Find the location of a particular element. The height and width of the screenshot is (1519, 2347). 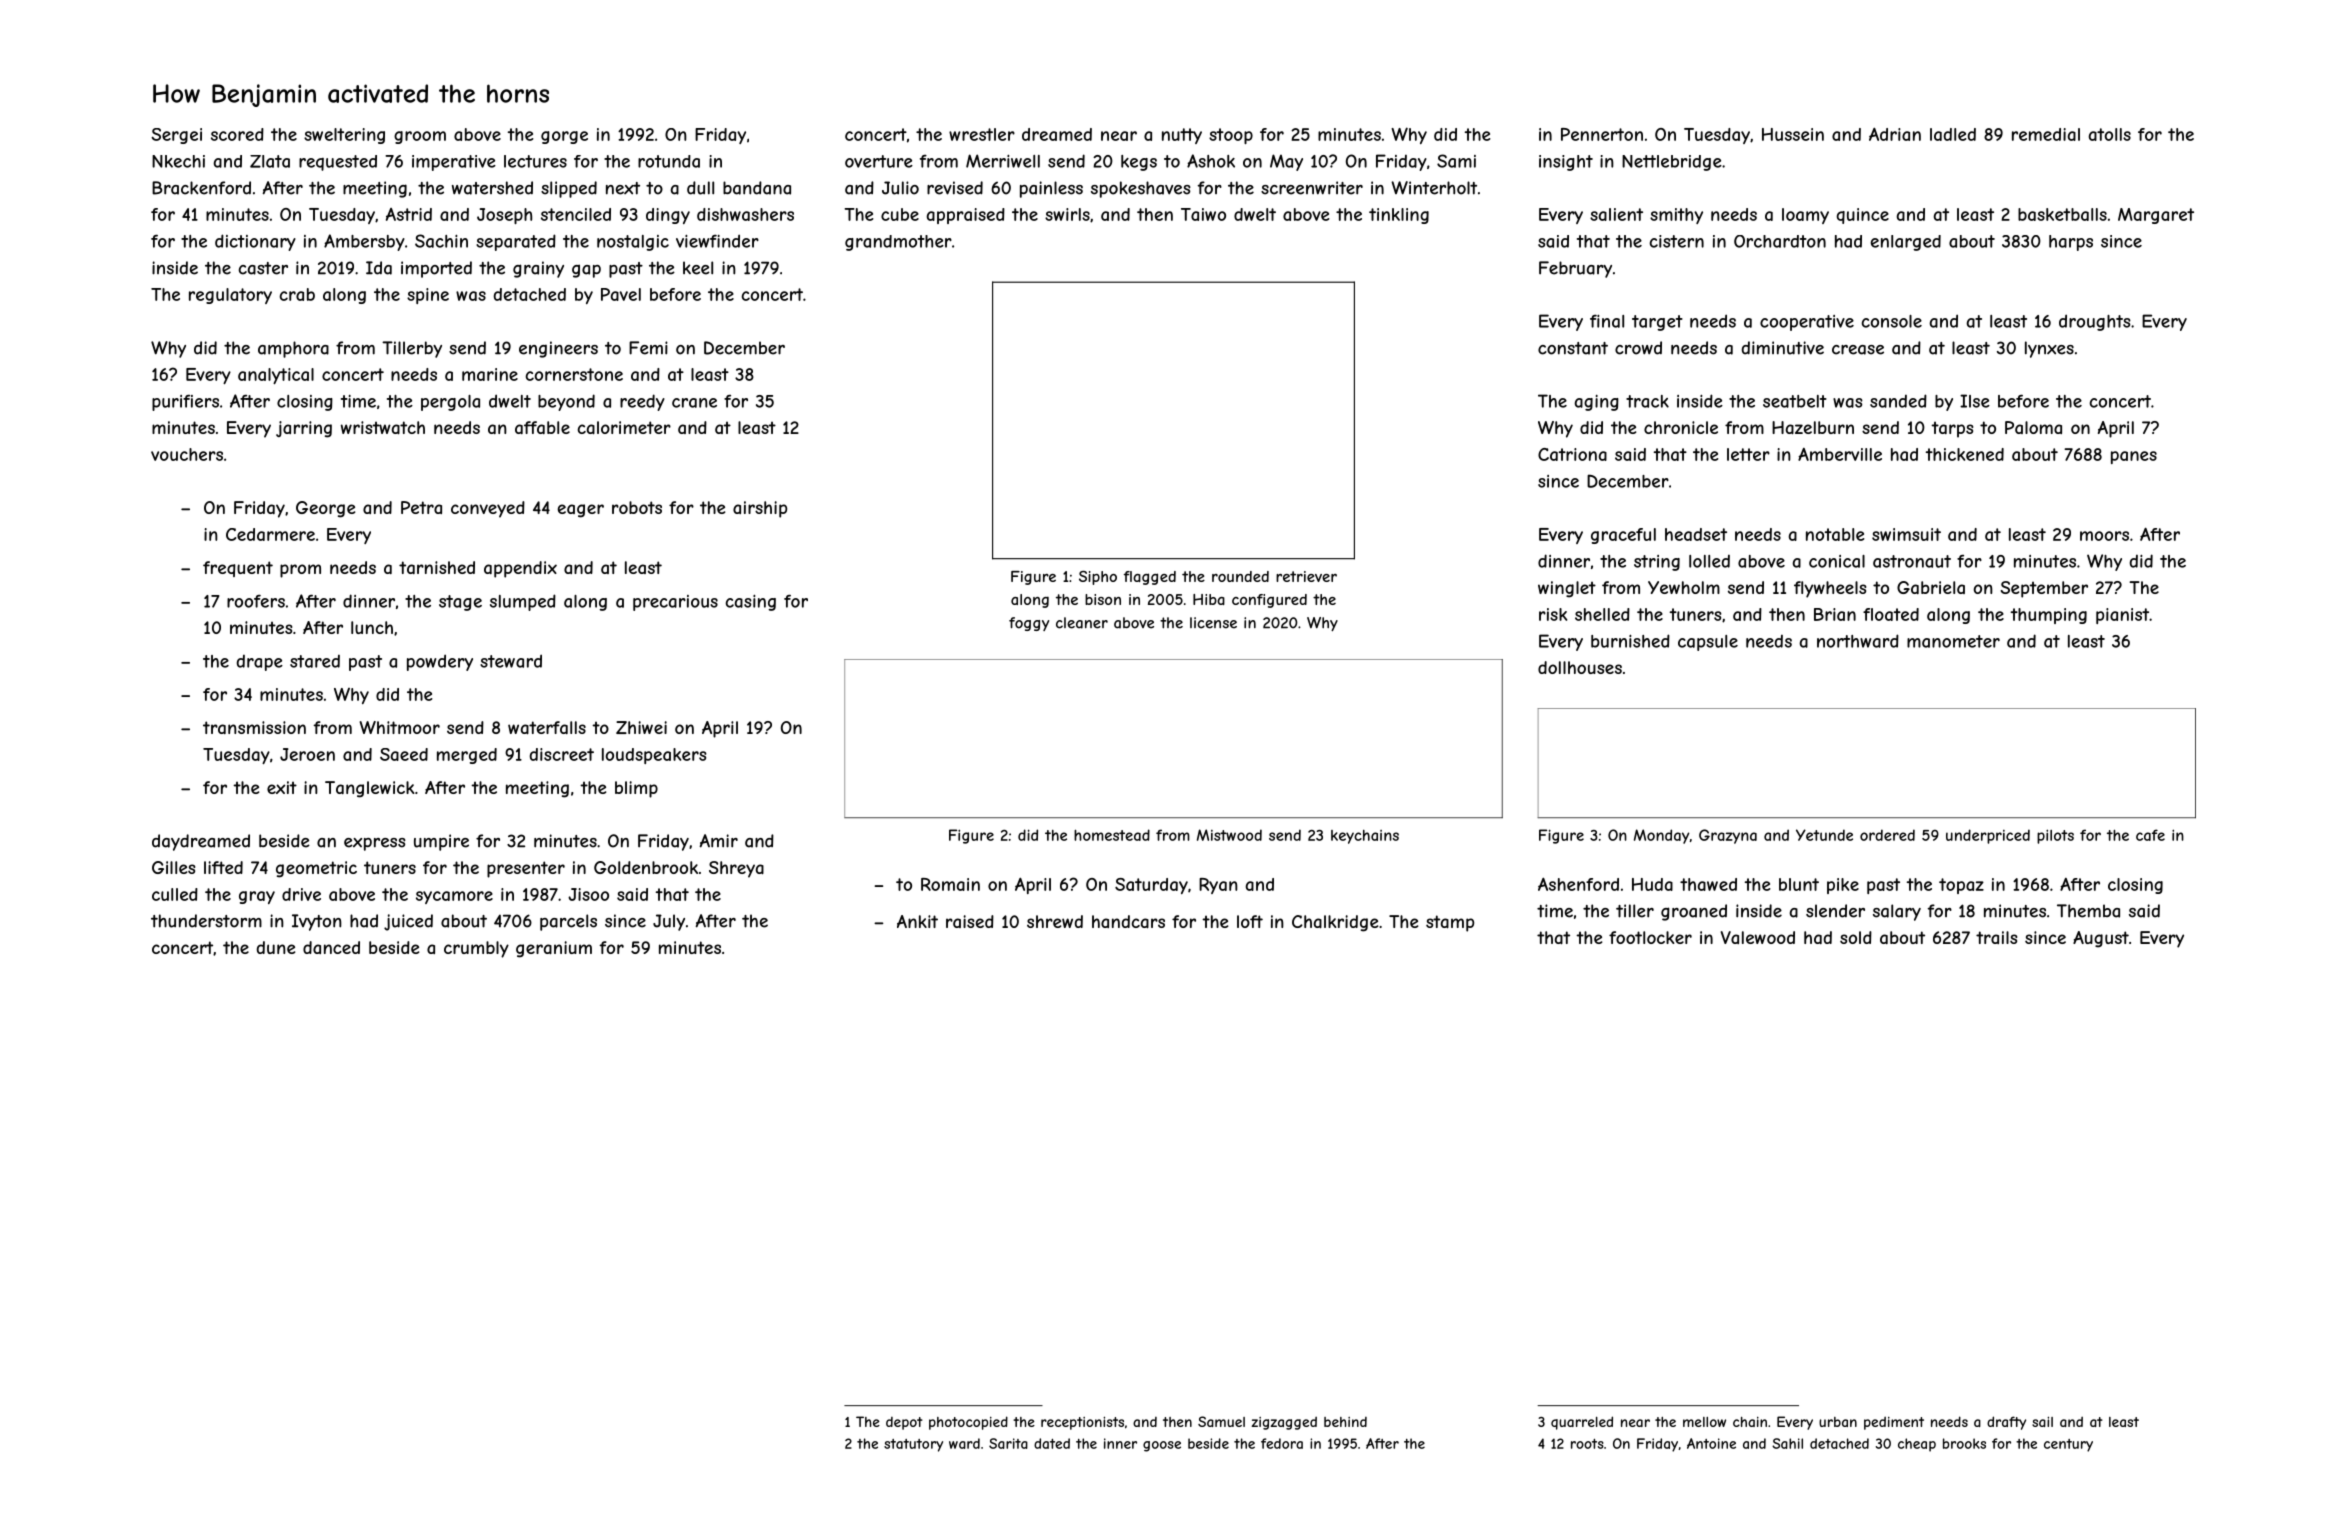

stoop is located at coordinates (1231, 136).
